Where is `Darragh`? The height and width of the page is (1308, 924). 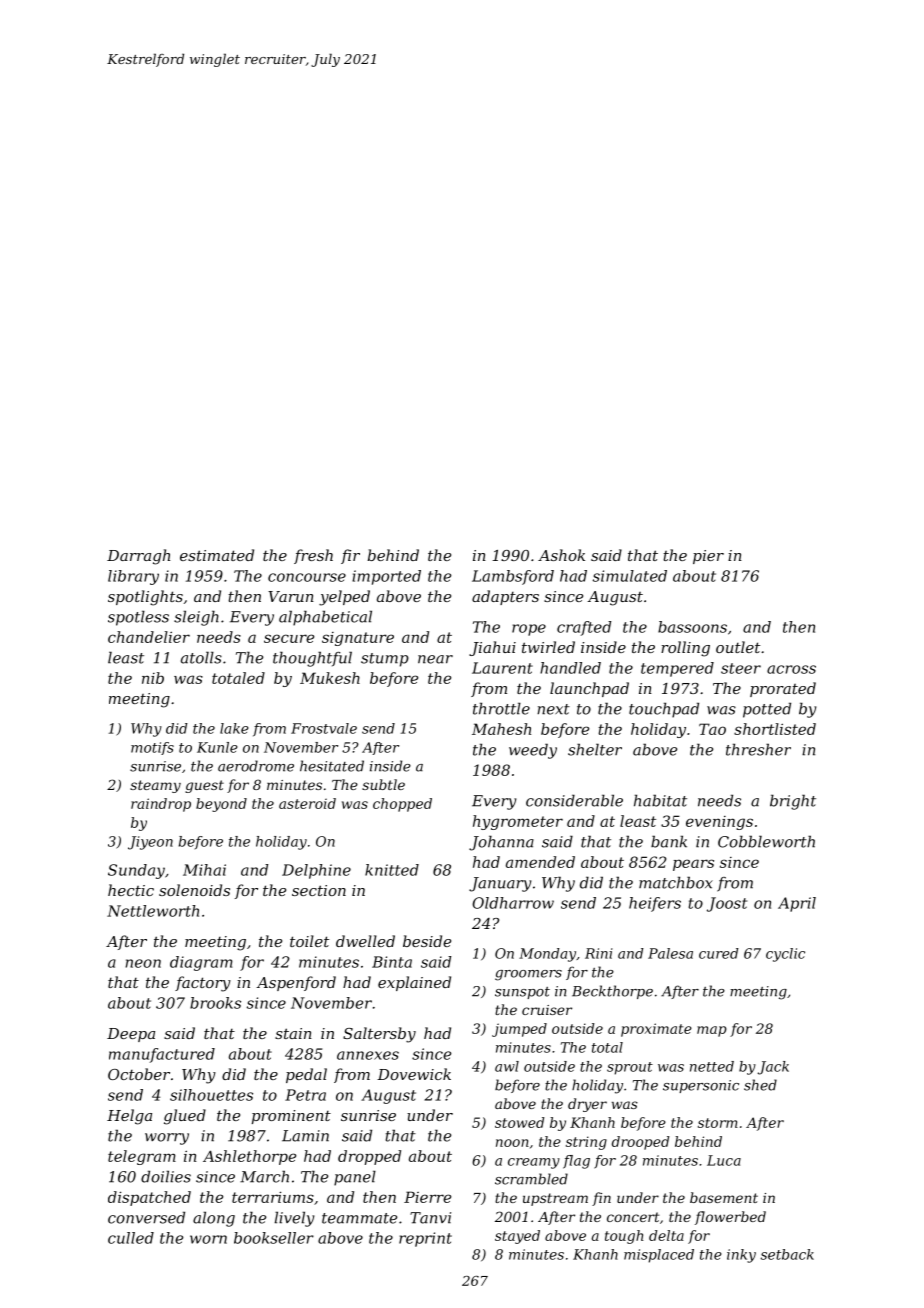 Darragh is located at coordinates (138, 557).
